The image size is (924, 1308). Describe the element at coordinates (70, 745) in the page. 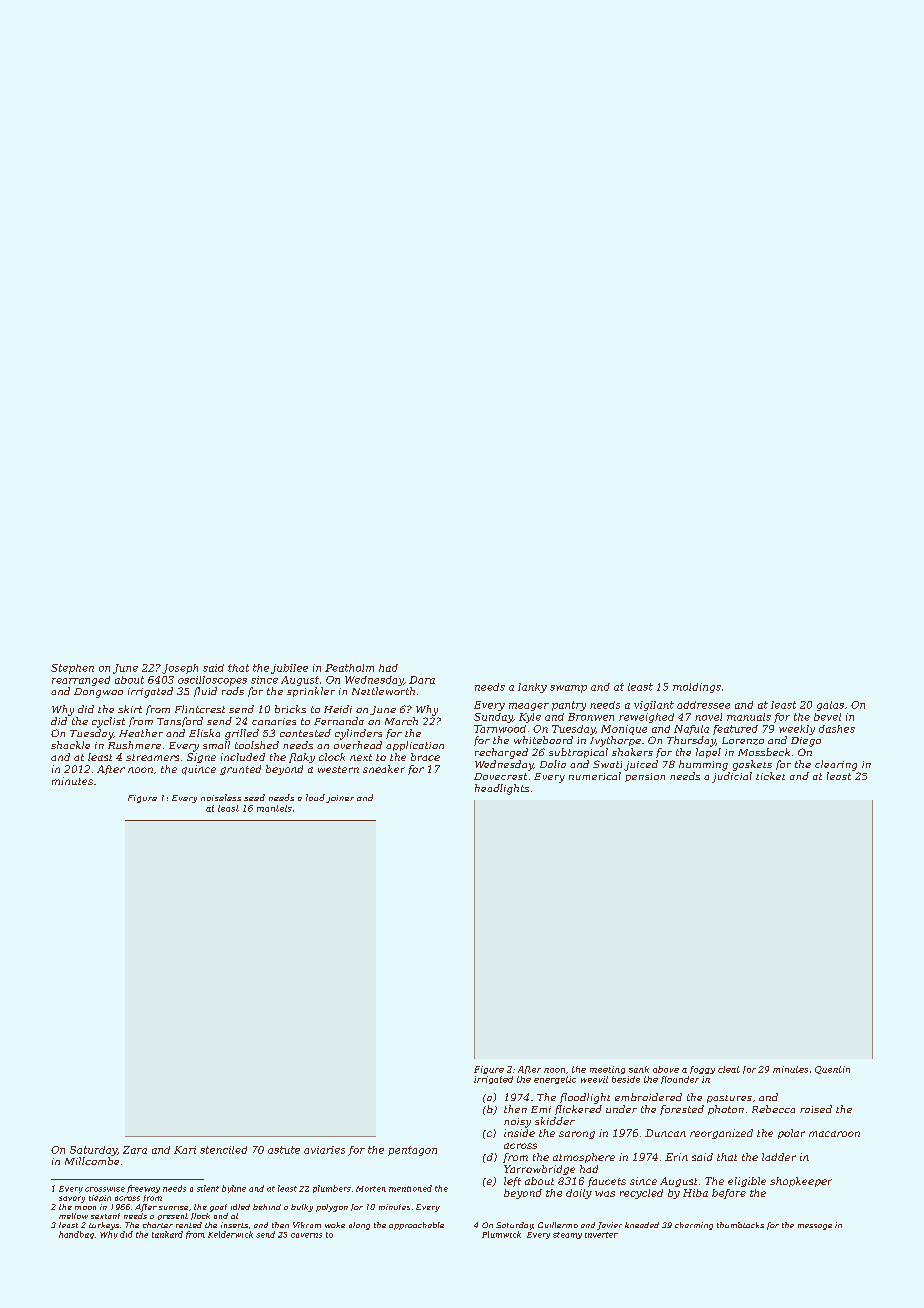

I see `shackle` at that location.
